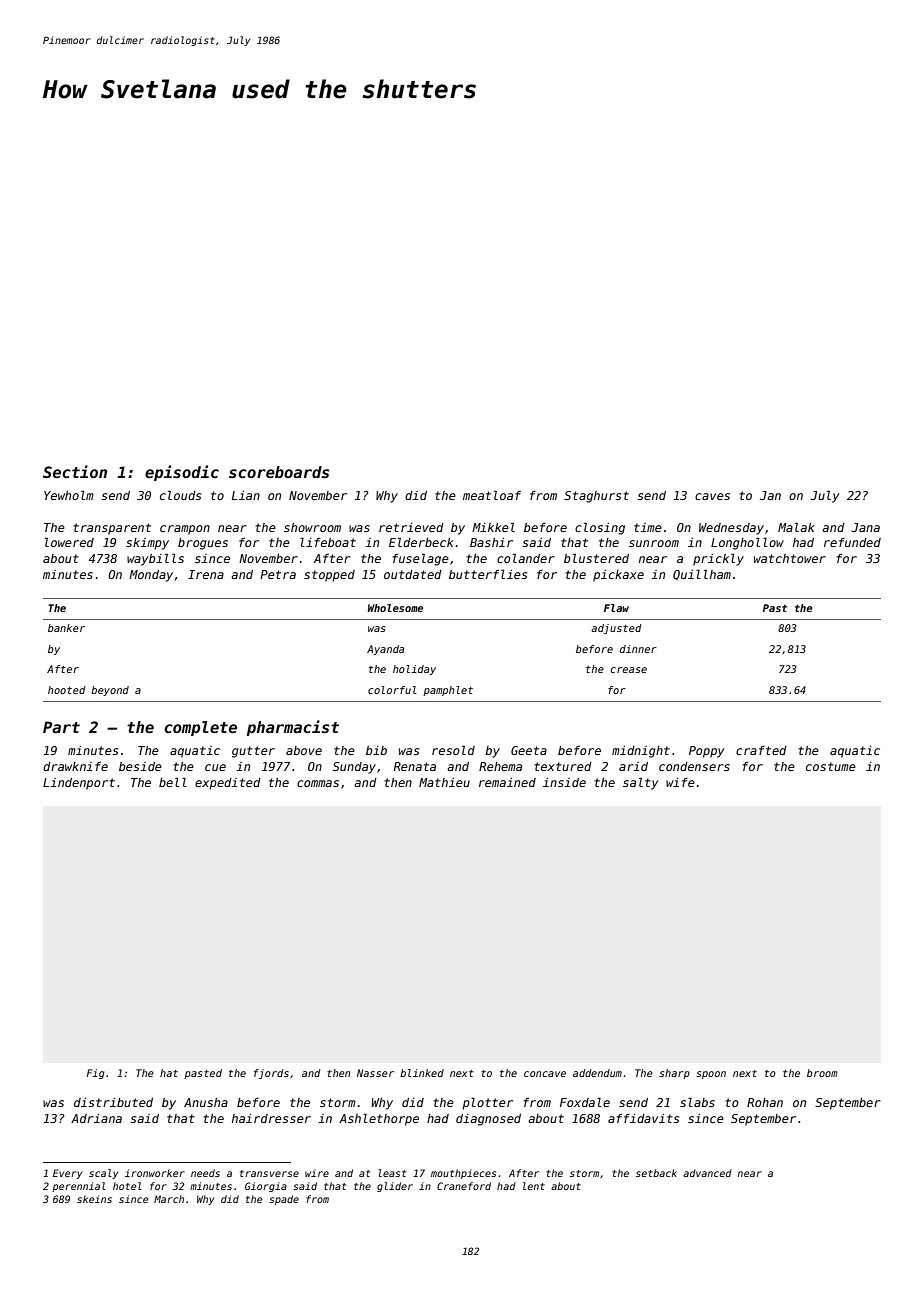  What do you see at coordinates (712, 496) in the screenshot?
I see `caves` at bounding box center [712, 496].
